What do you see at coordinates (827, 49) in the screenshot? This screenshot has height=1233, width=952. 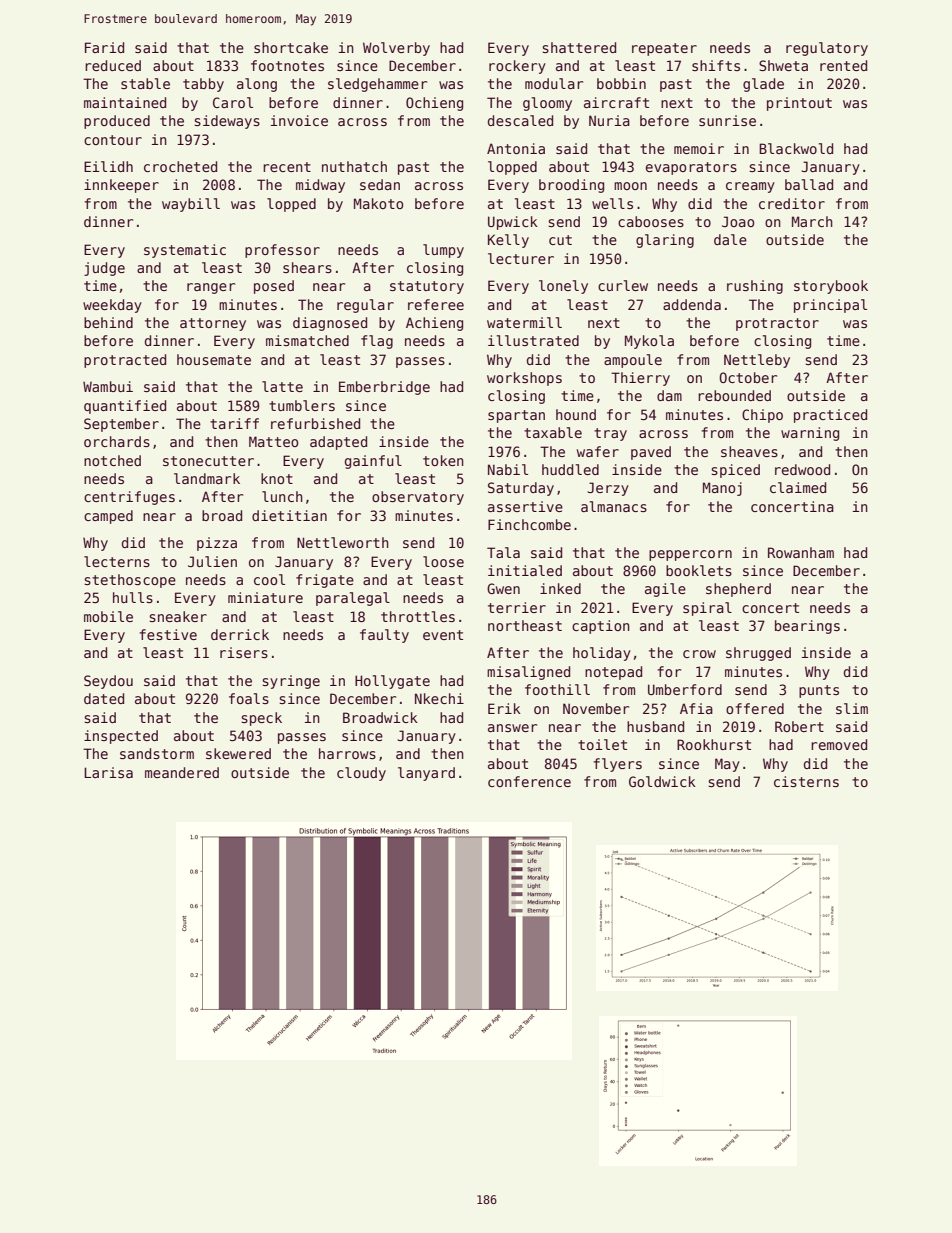 I see `regulatory` at bounding box center [827, 49].
